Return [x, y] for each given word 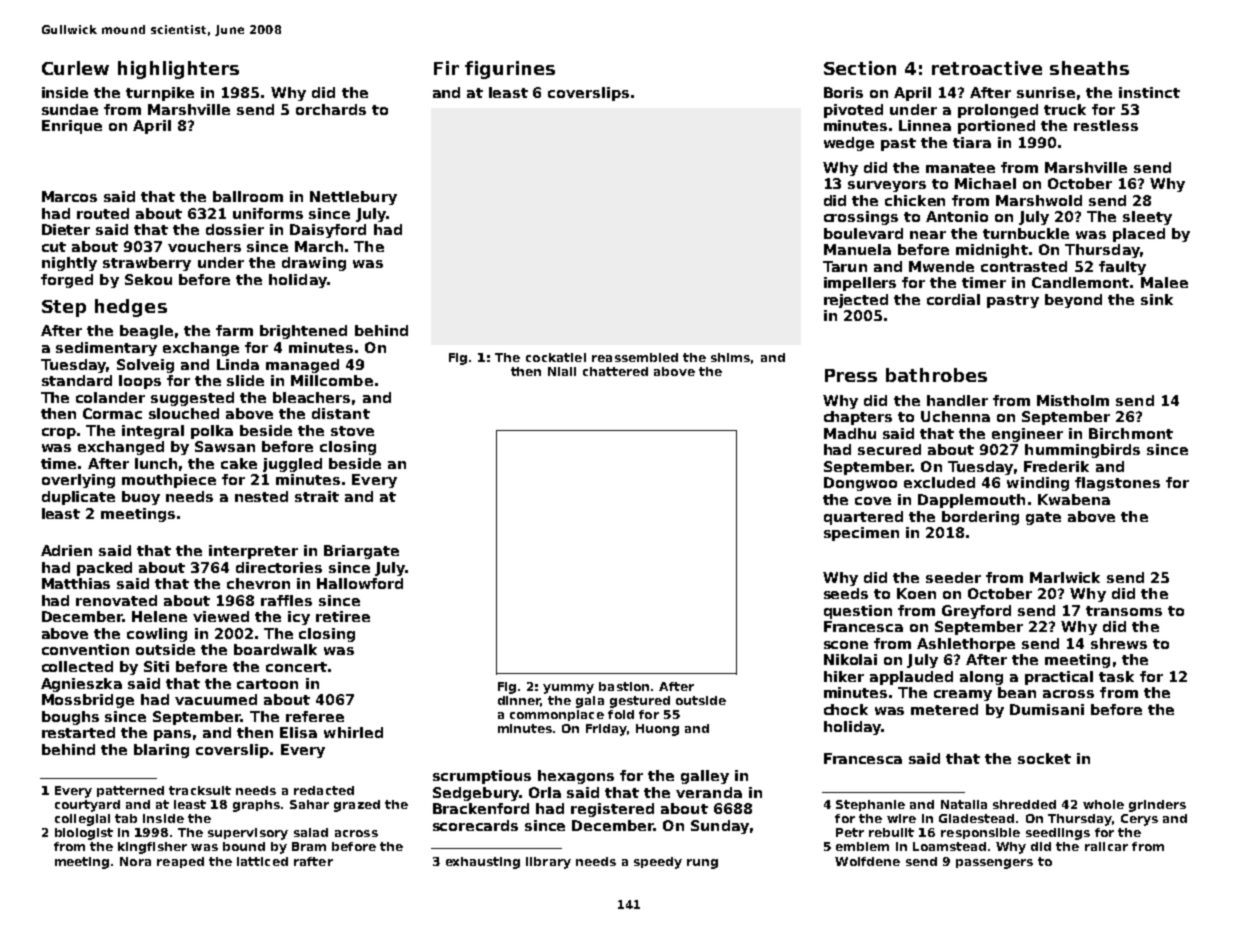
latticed [262, 861]
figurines [510, 70]
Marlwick [1065, 577]
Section [860, 68]
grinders [1157, 806]
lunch [156, 463]
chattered [615, 371]
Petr [850, 832]
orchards [331, 109]
